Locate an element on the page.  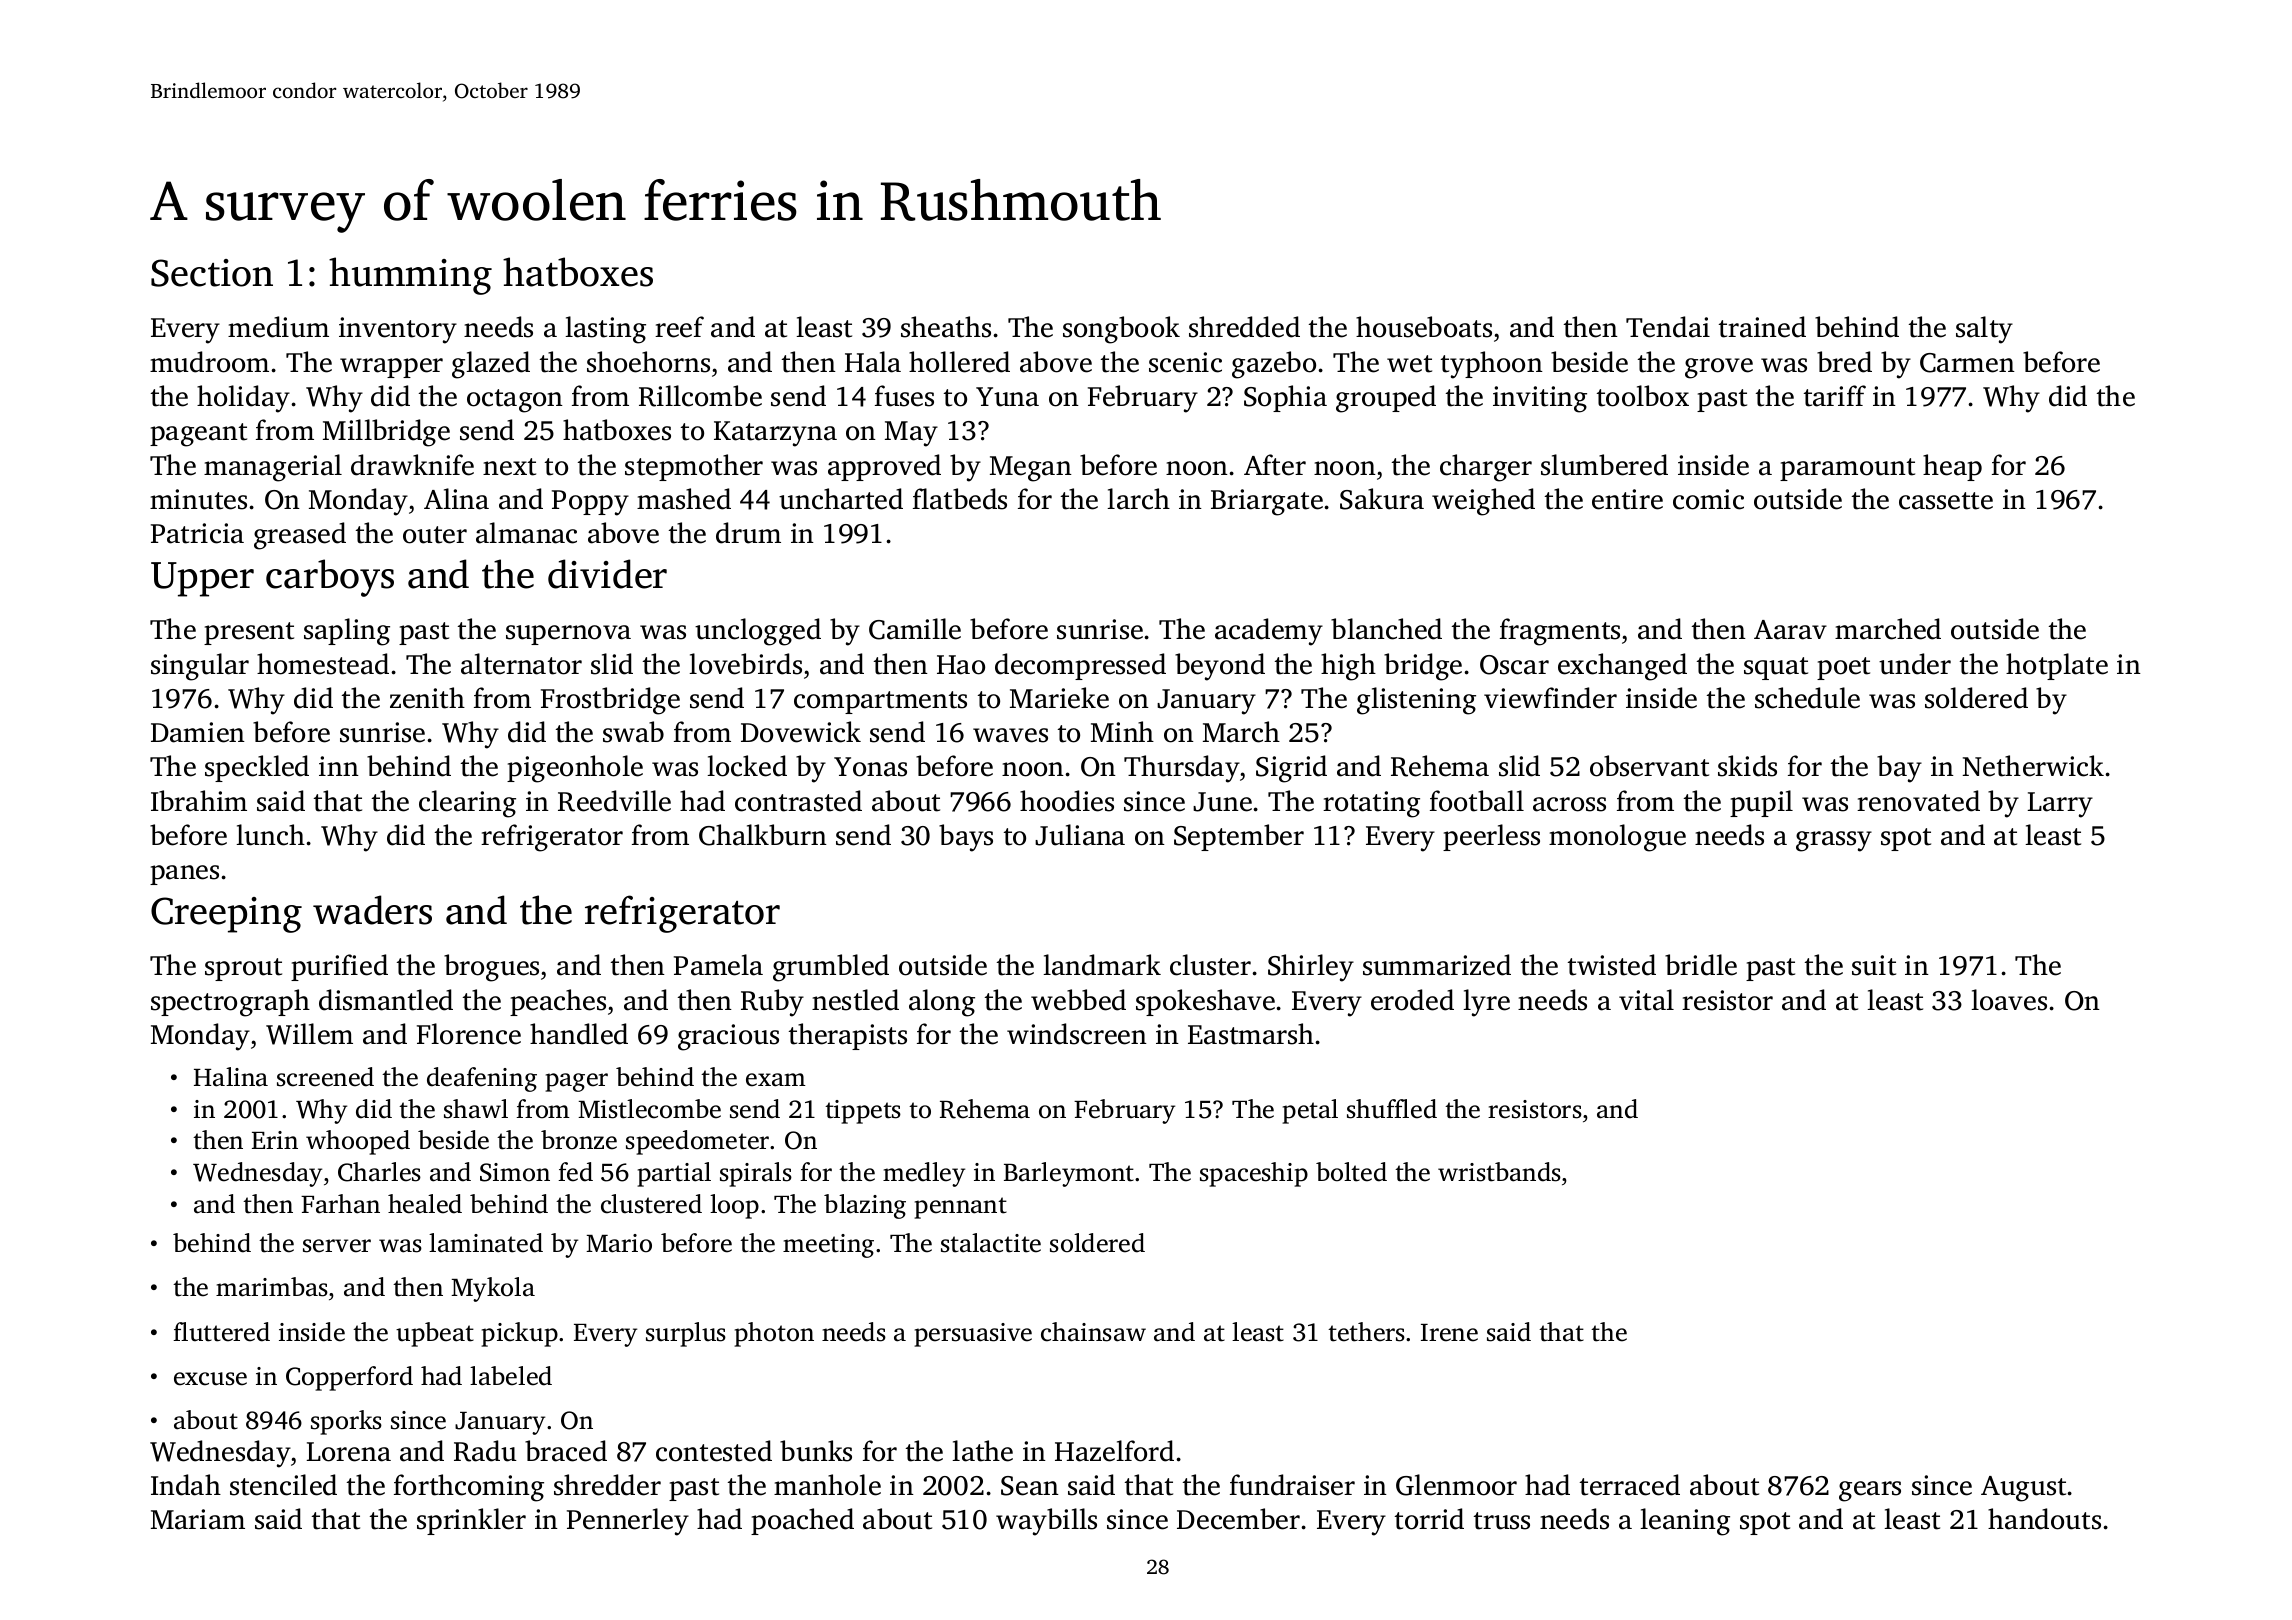
schedule is located at coordinates (1807, 698).
